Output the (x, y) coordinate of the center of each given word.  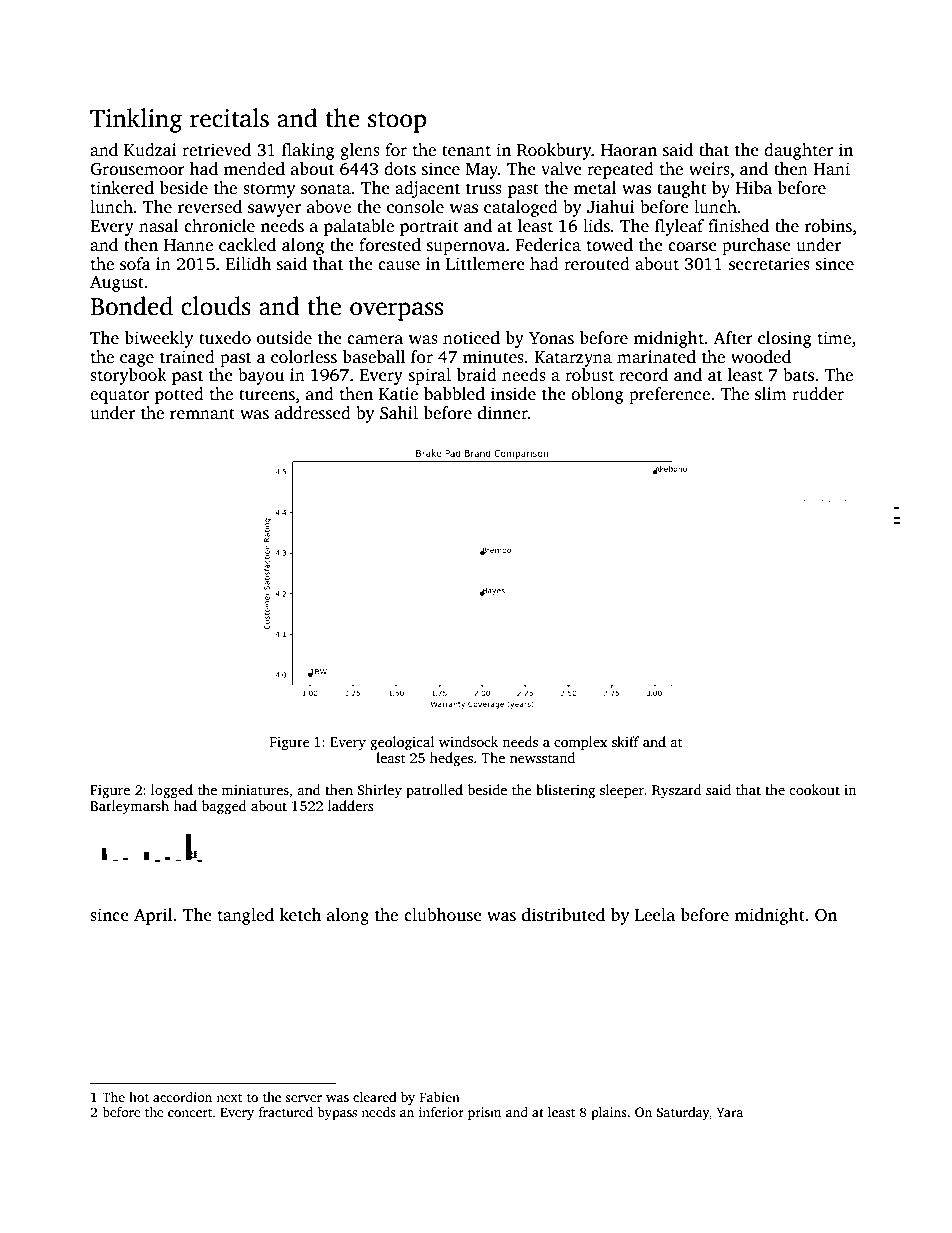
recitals (229, 118)
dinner (503, 413)
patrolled (434, 791)
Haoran (629, 150)
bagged (224, 807)
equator (119, 396)
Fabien (440, 1097)
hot (139, 1097)
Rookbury (554, 151)
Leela (655, 915)
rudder (818, 394)
